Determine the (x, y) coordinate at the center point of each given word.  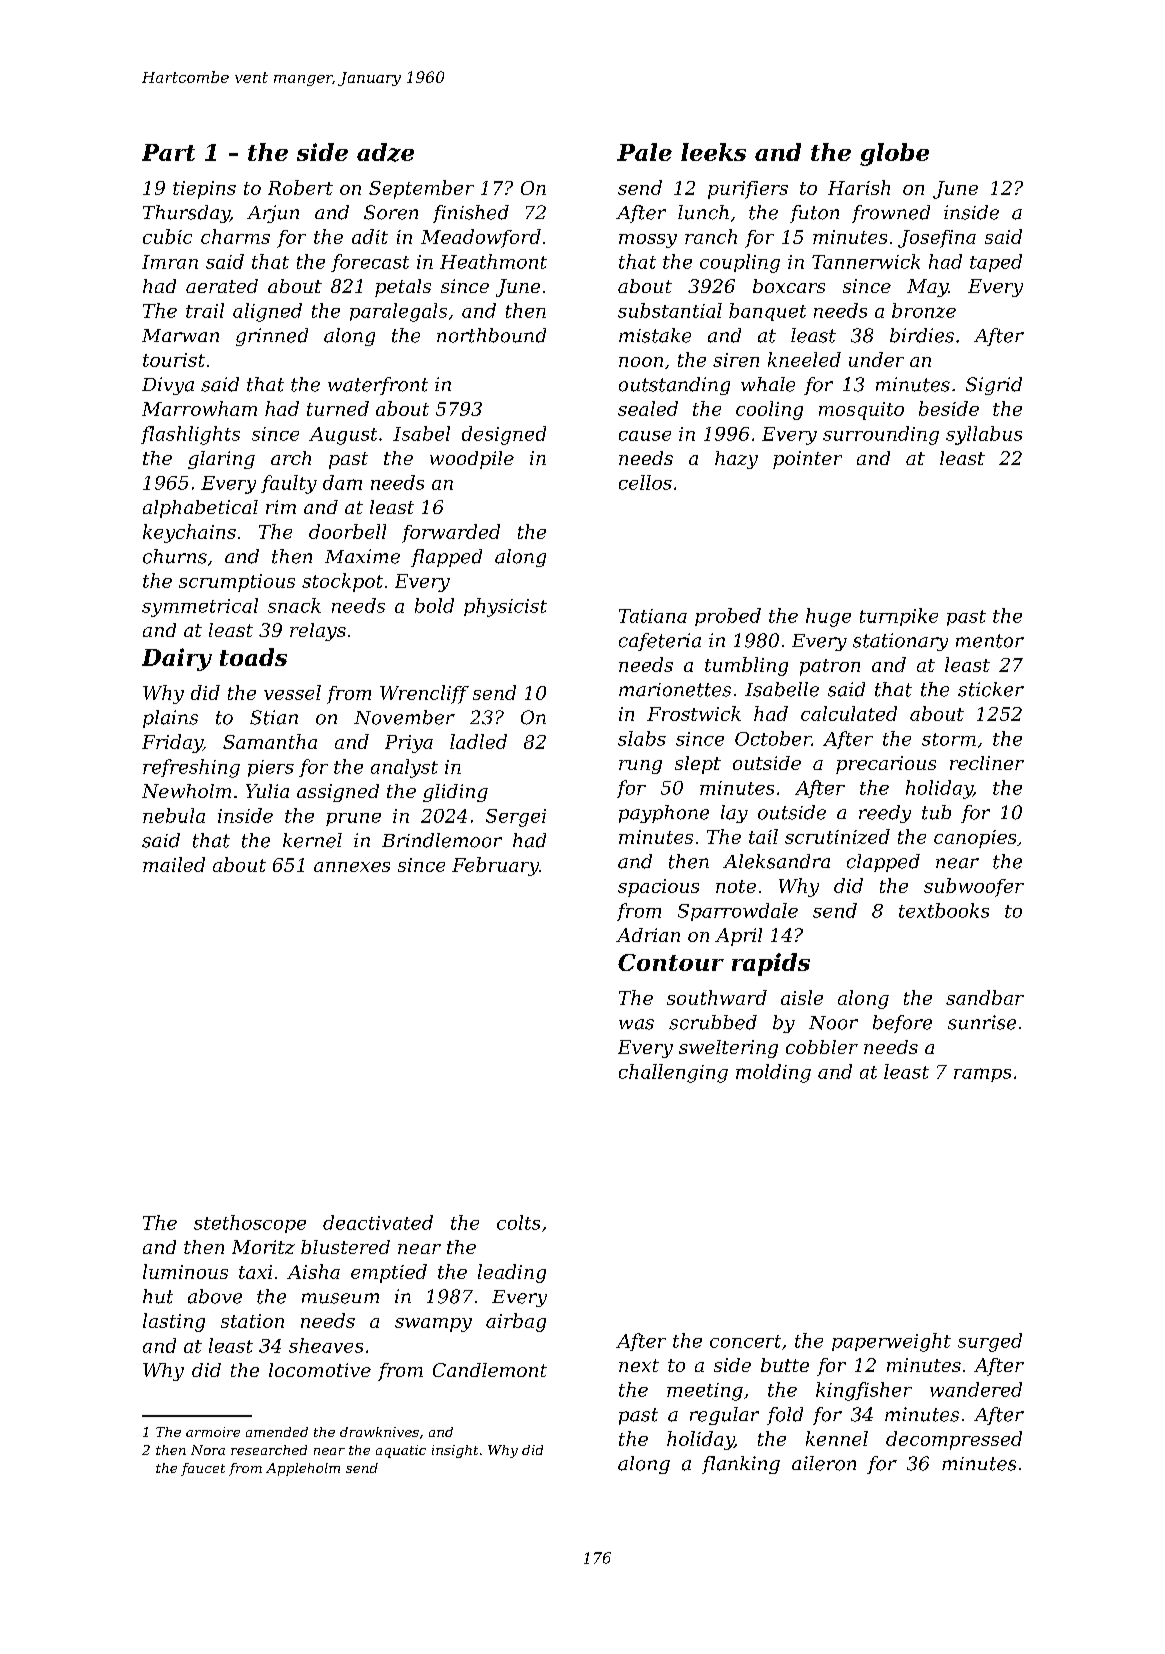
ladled (478, 741)
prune (353, 819)
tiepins (204, 190)
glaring (221, 460)
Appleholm (303, 1469)
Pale (644, 152)
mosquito (861, 411)
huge (828, 617)
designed (504, 435)
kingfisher (864, 1391)
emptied (389, 1273)
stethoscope (250, 1224)
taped (996, 263)
